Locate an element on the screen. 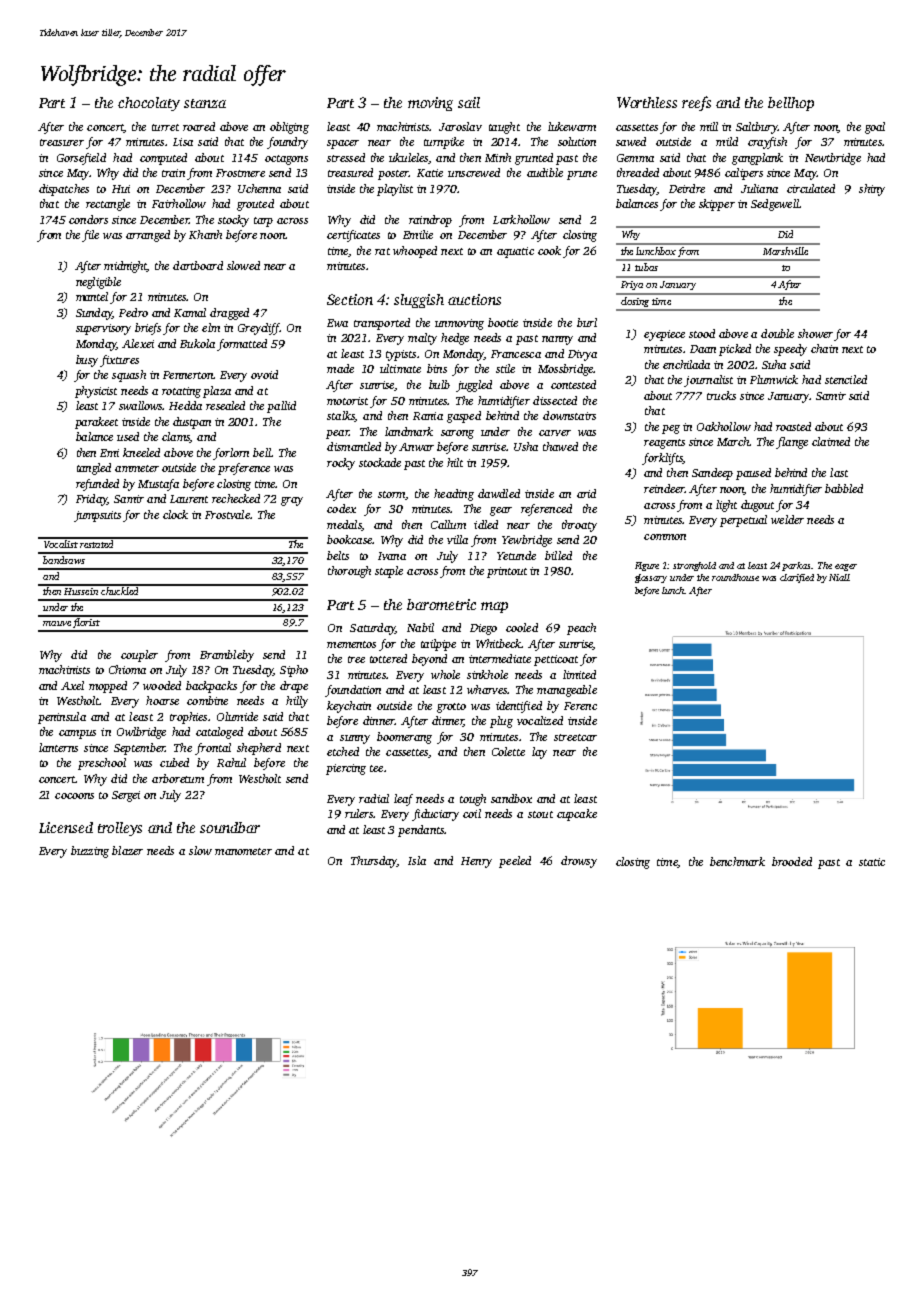 This screenshot has width=924, height=1308. Niall is located at coordinates (839, 577).
